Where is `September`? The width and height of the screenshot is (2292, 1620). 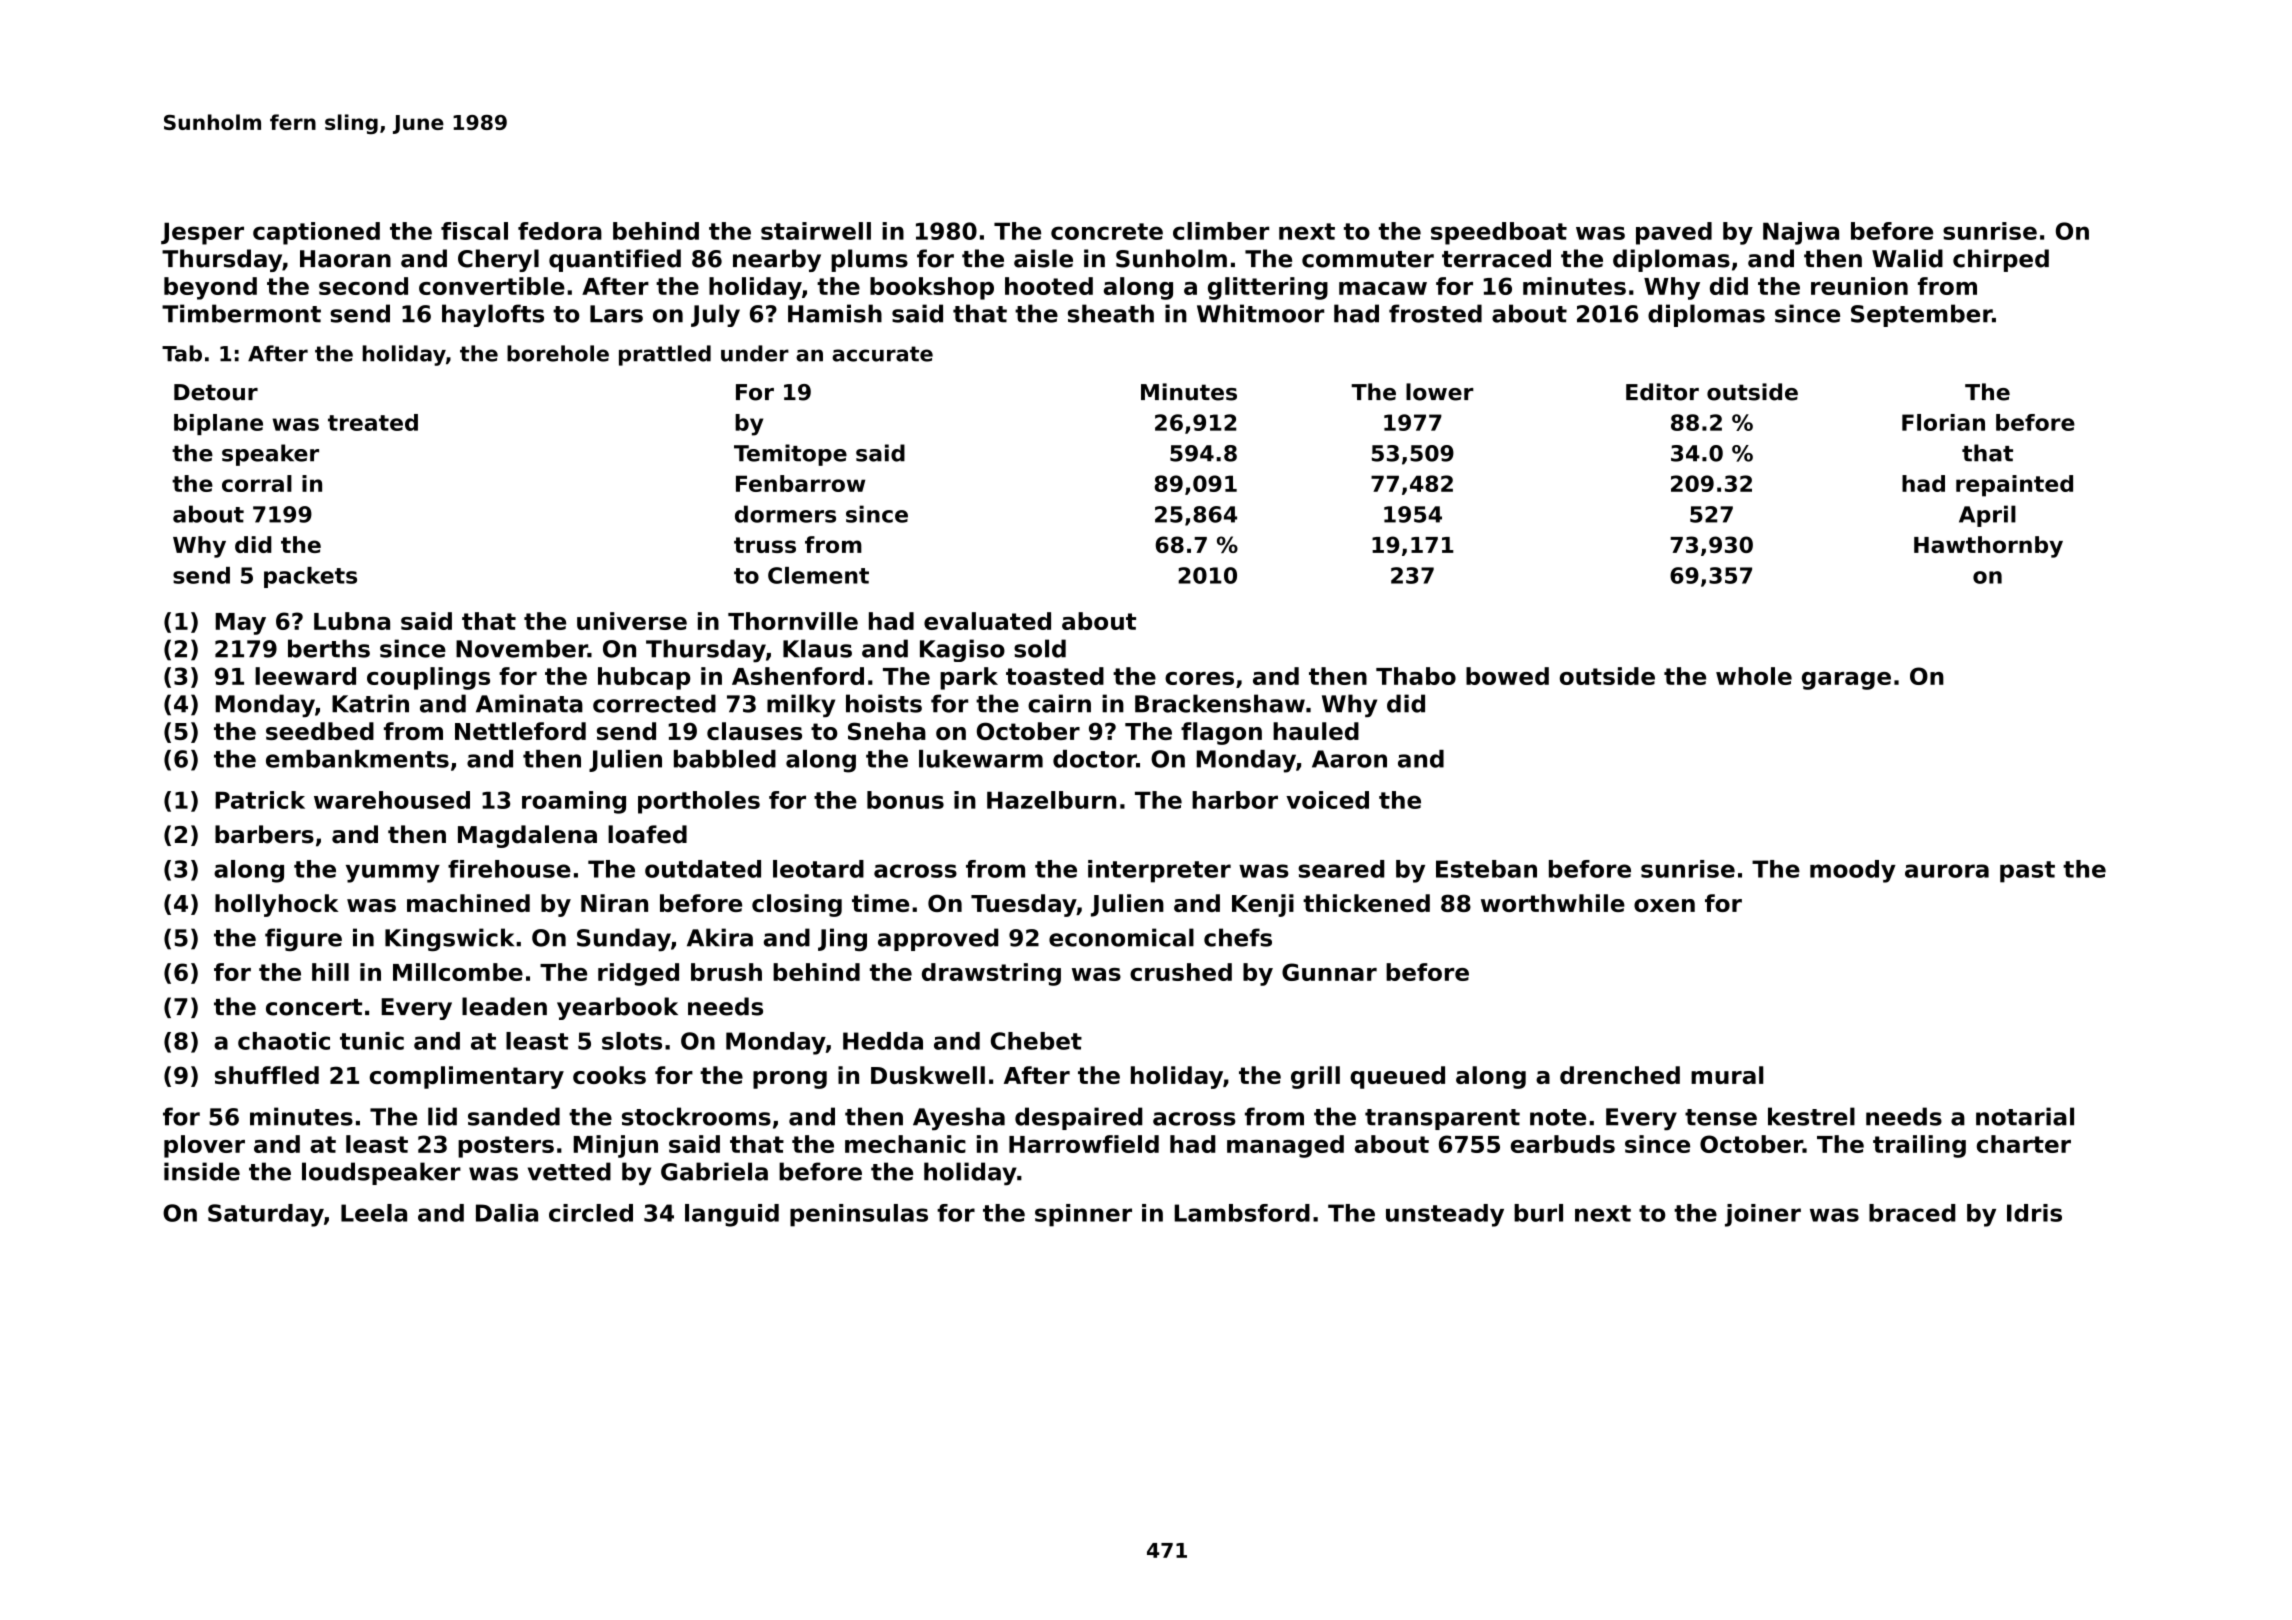
September is located at coordinates (1921, 315).
